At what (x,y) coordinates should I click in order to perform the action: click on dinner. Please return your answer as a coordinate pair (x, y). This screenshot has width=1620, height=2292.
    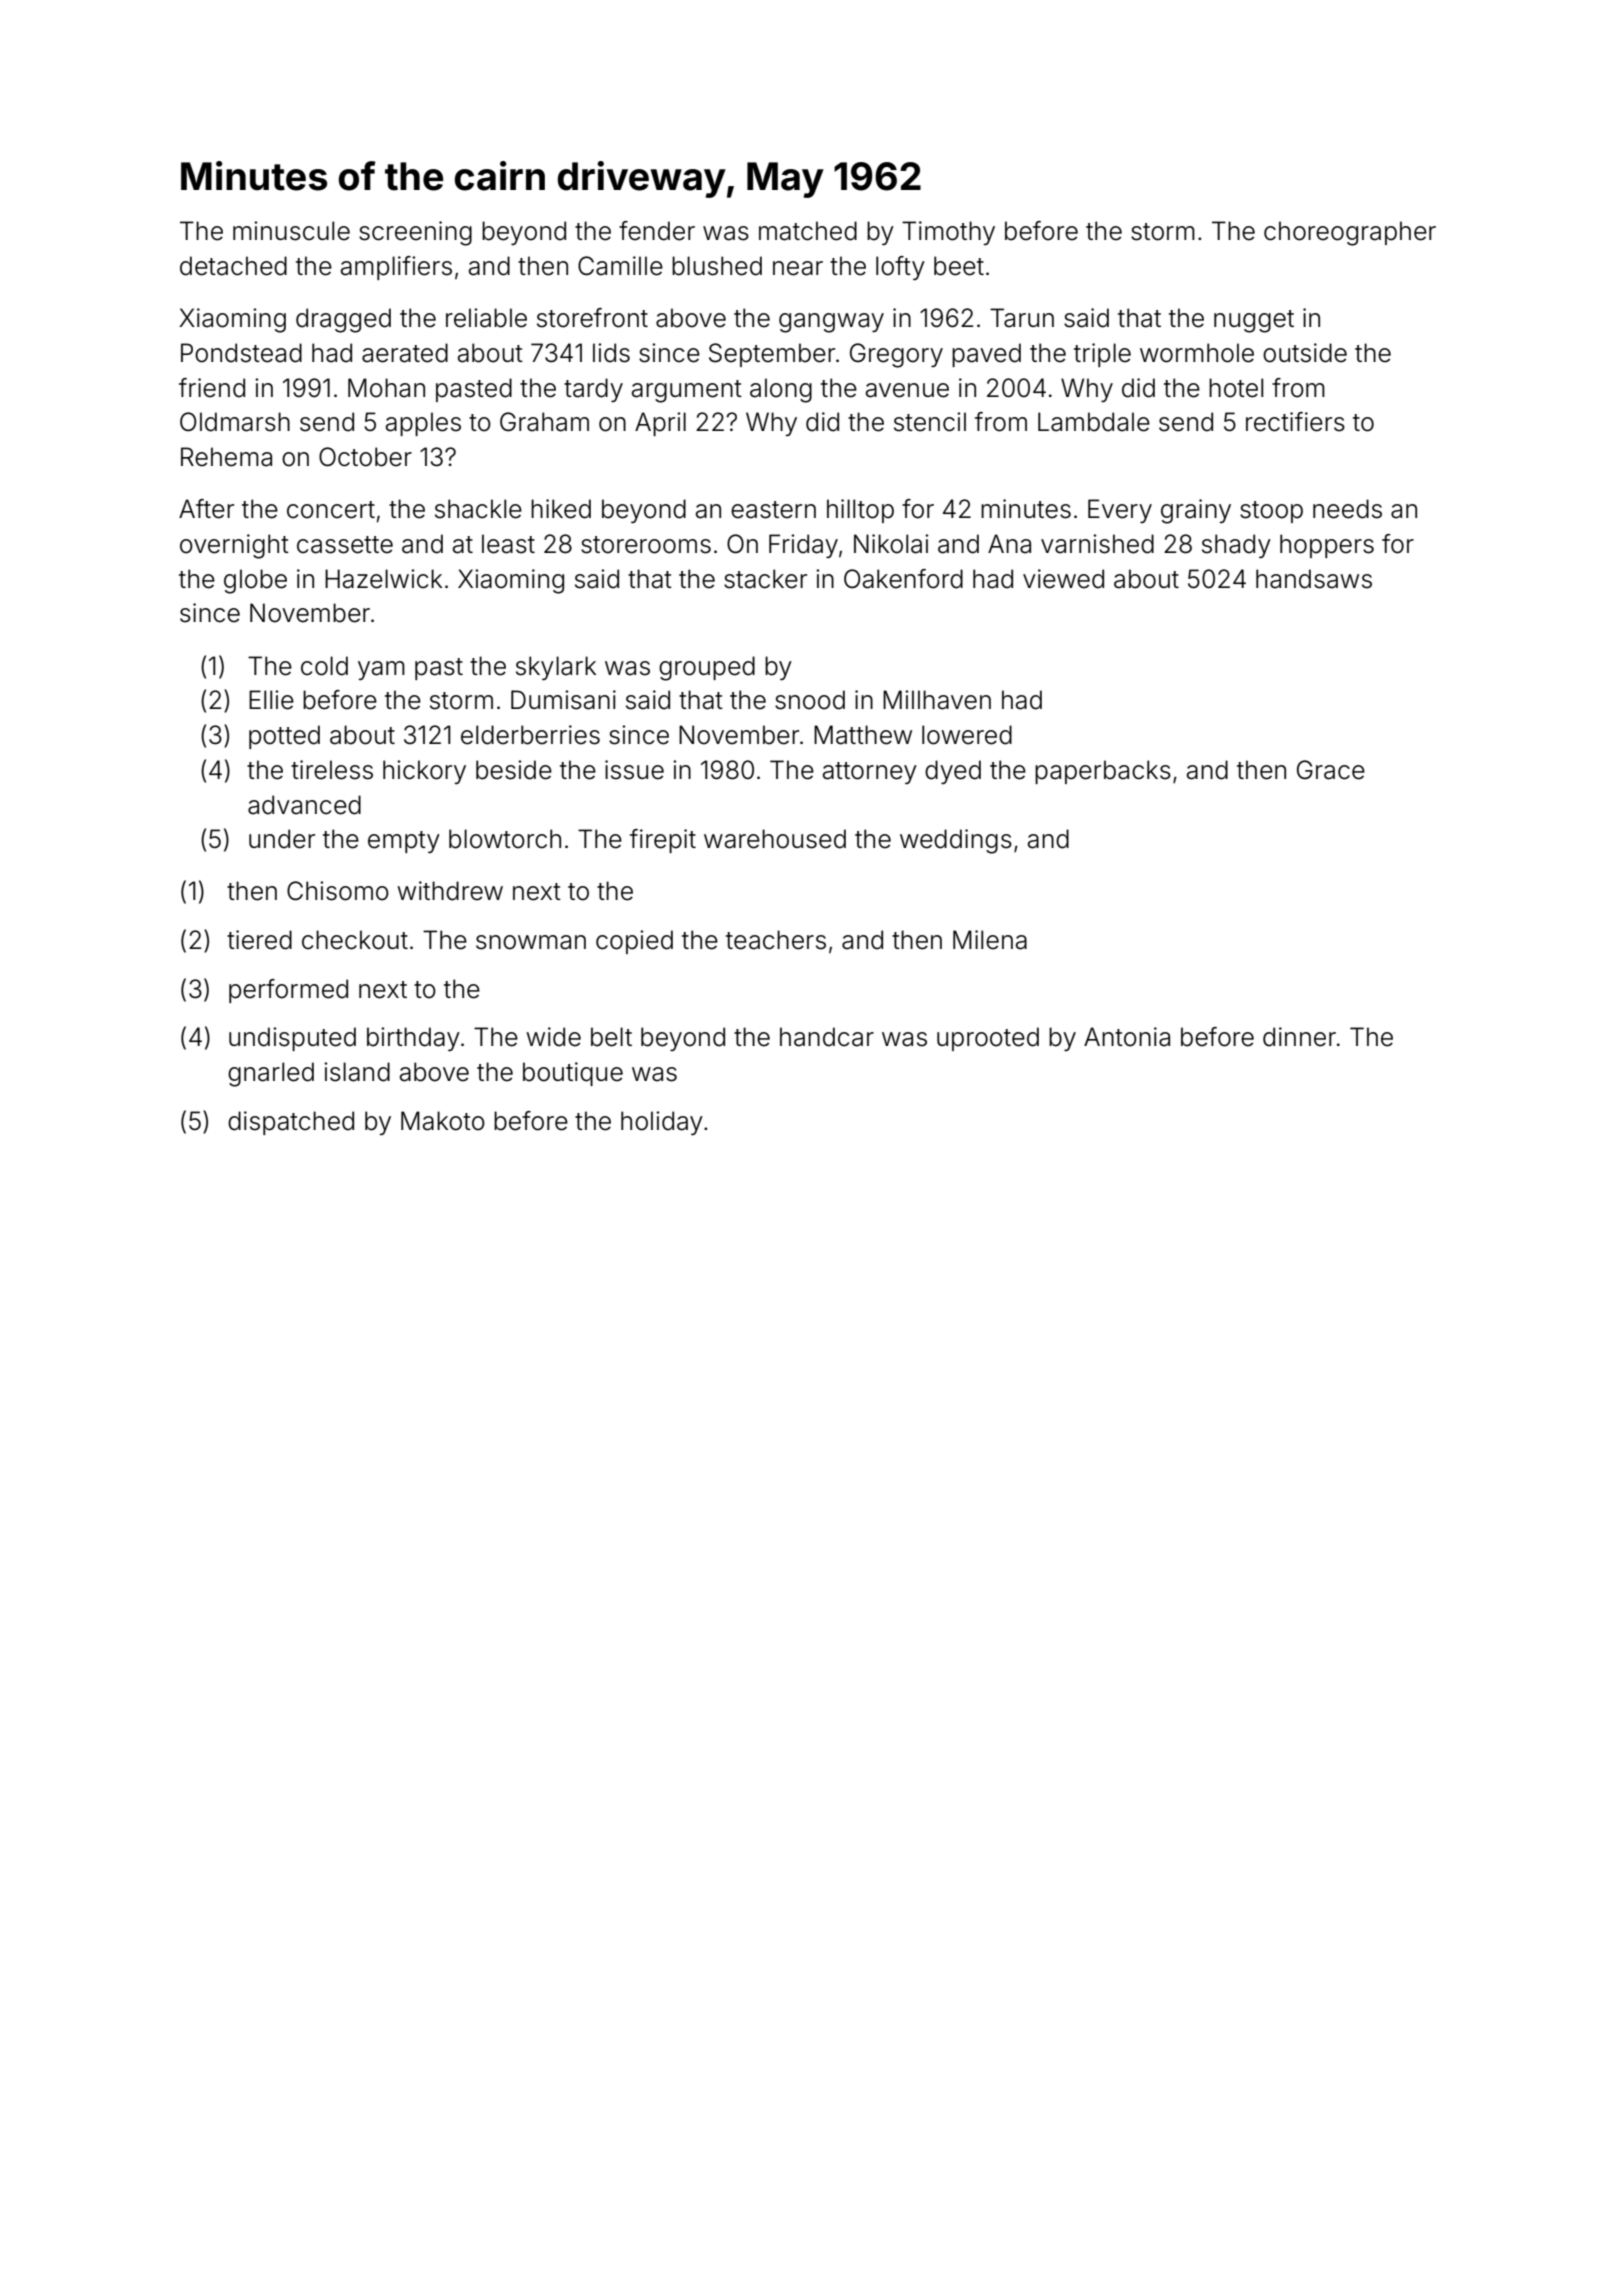
    Looking at the image, I should click on (1299, 1037).
